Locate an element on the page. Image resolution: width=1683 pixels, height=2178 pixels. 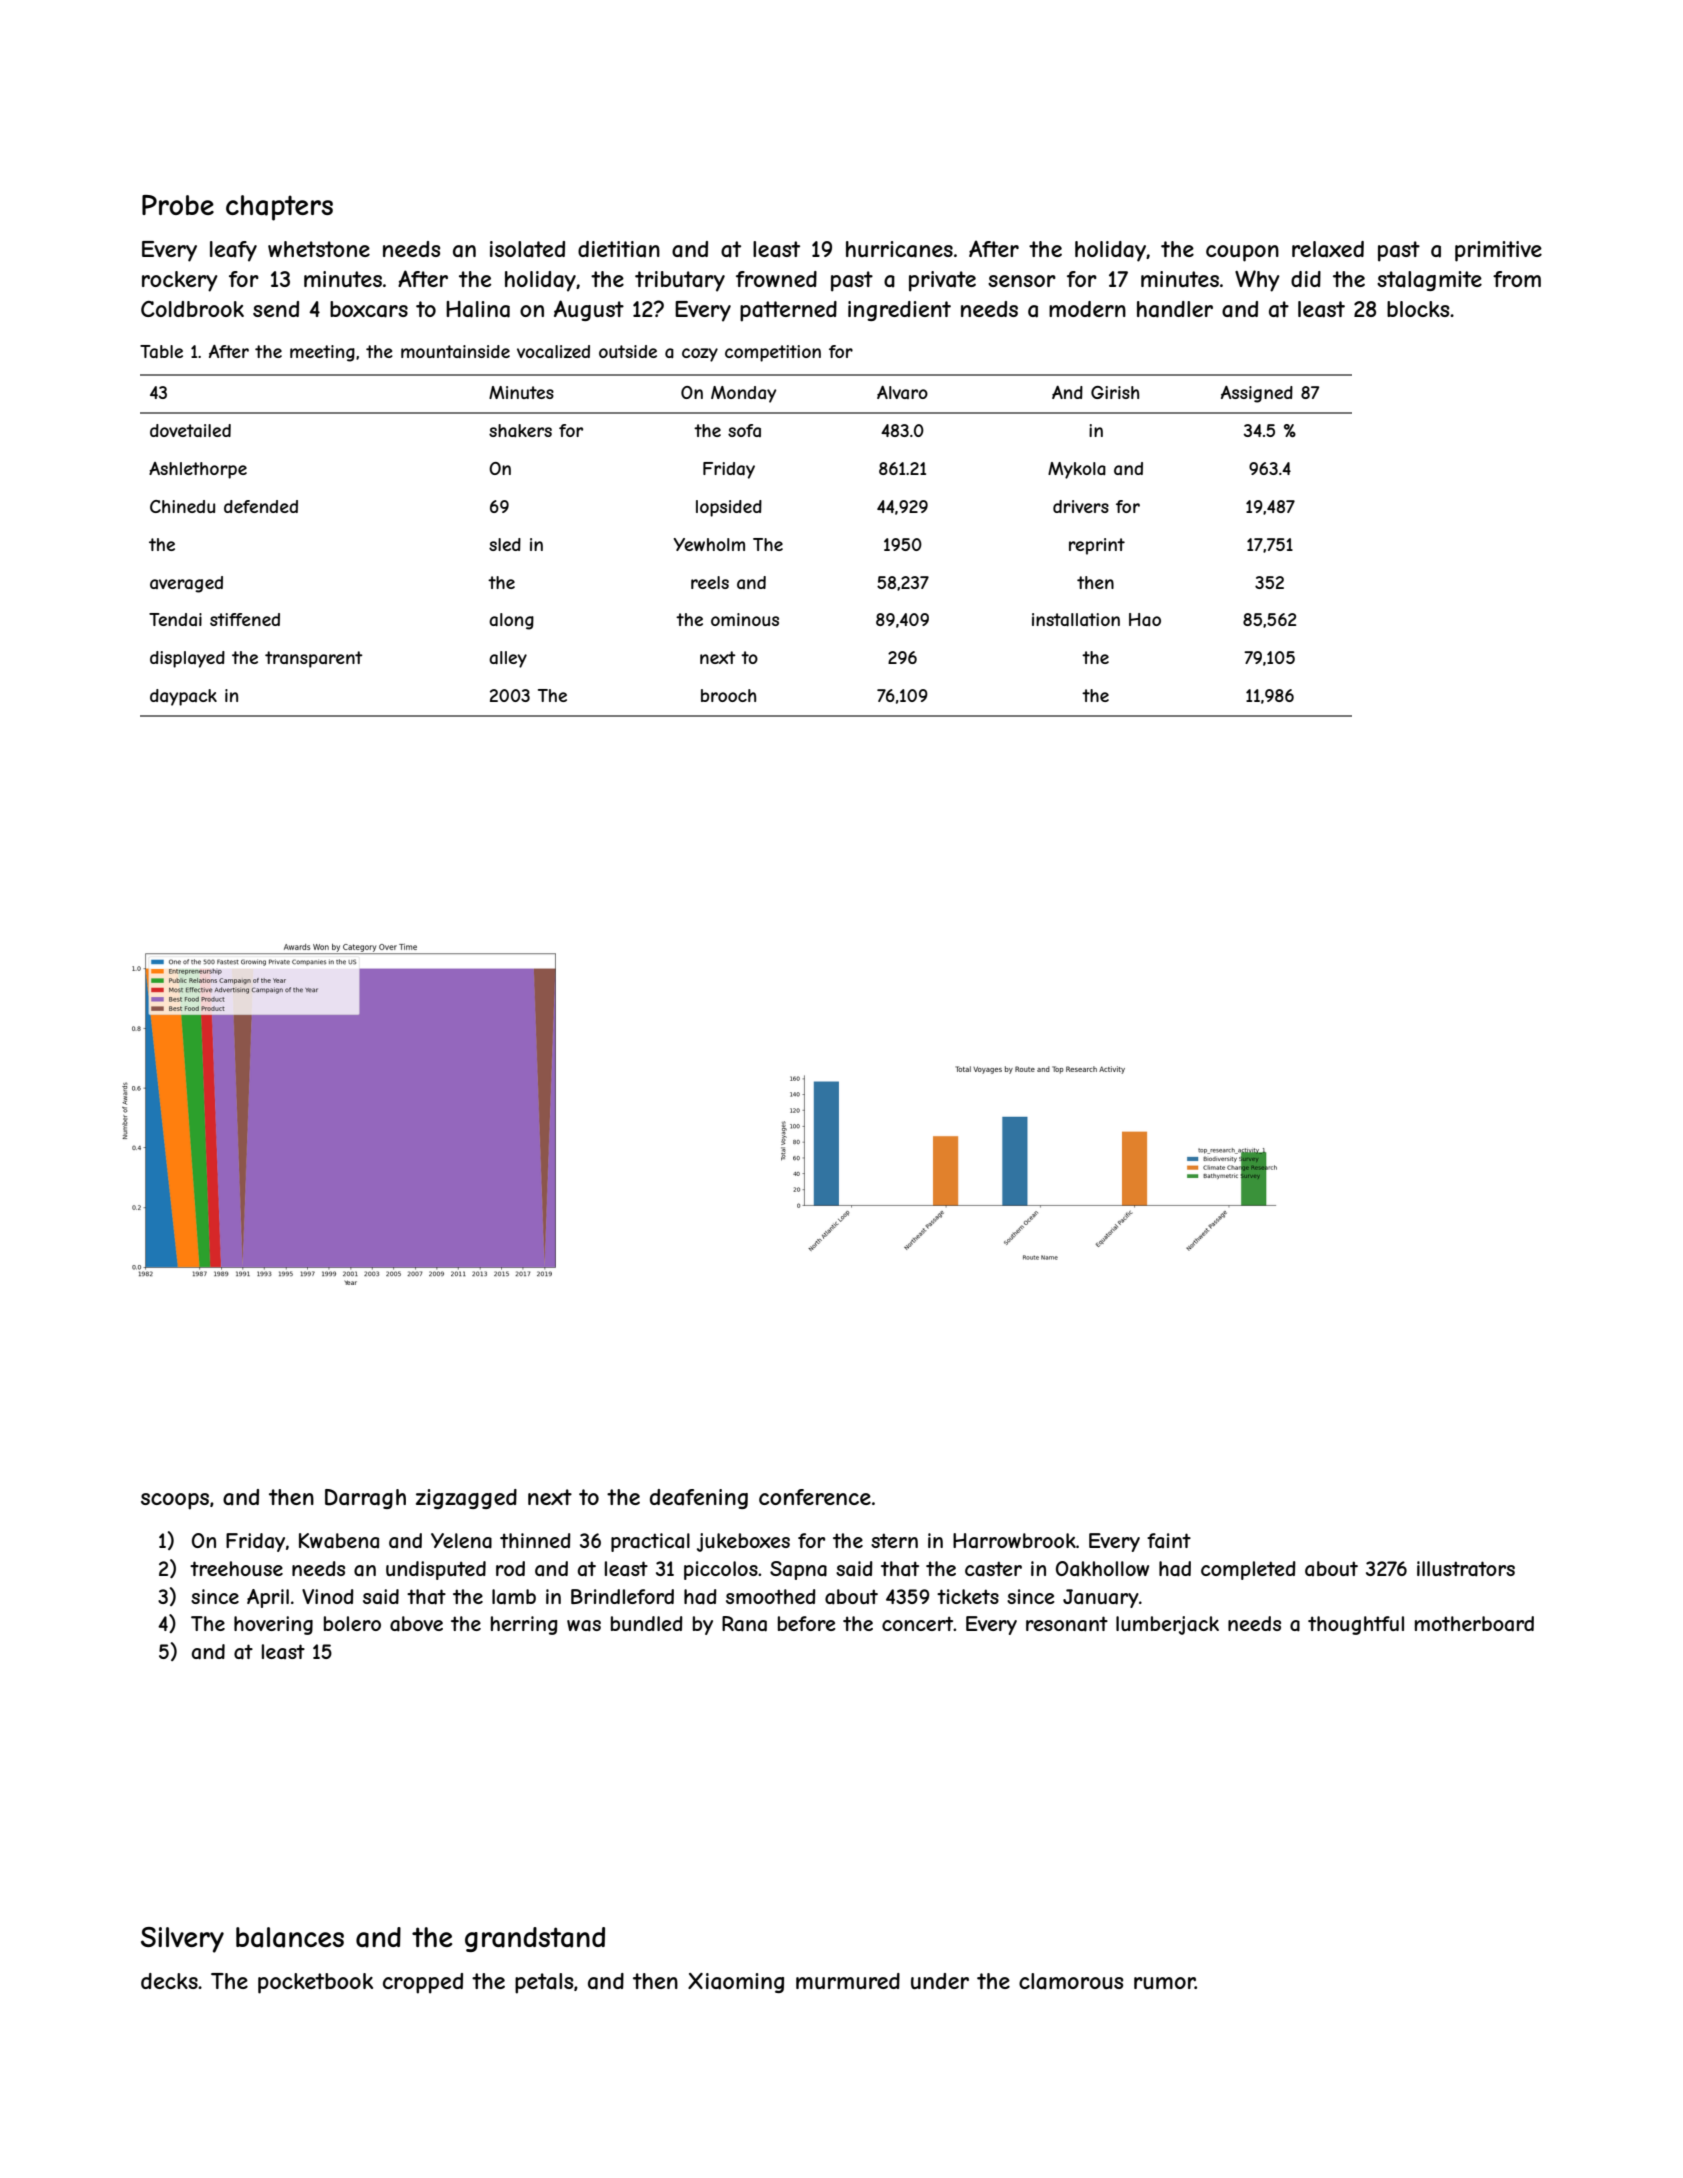
before is located at coordinates (807, 1623).
